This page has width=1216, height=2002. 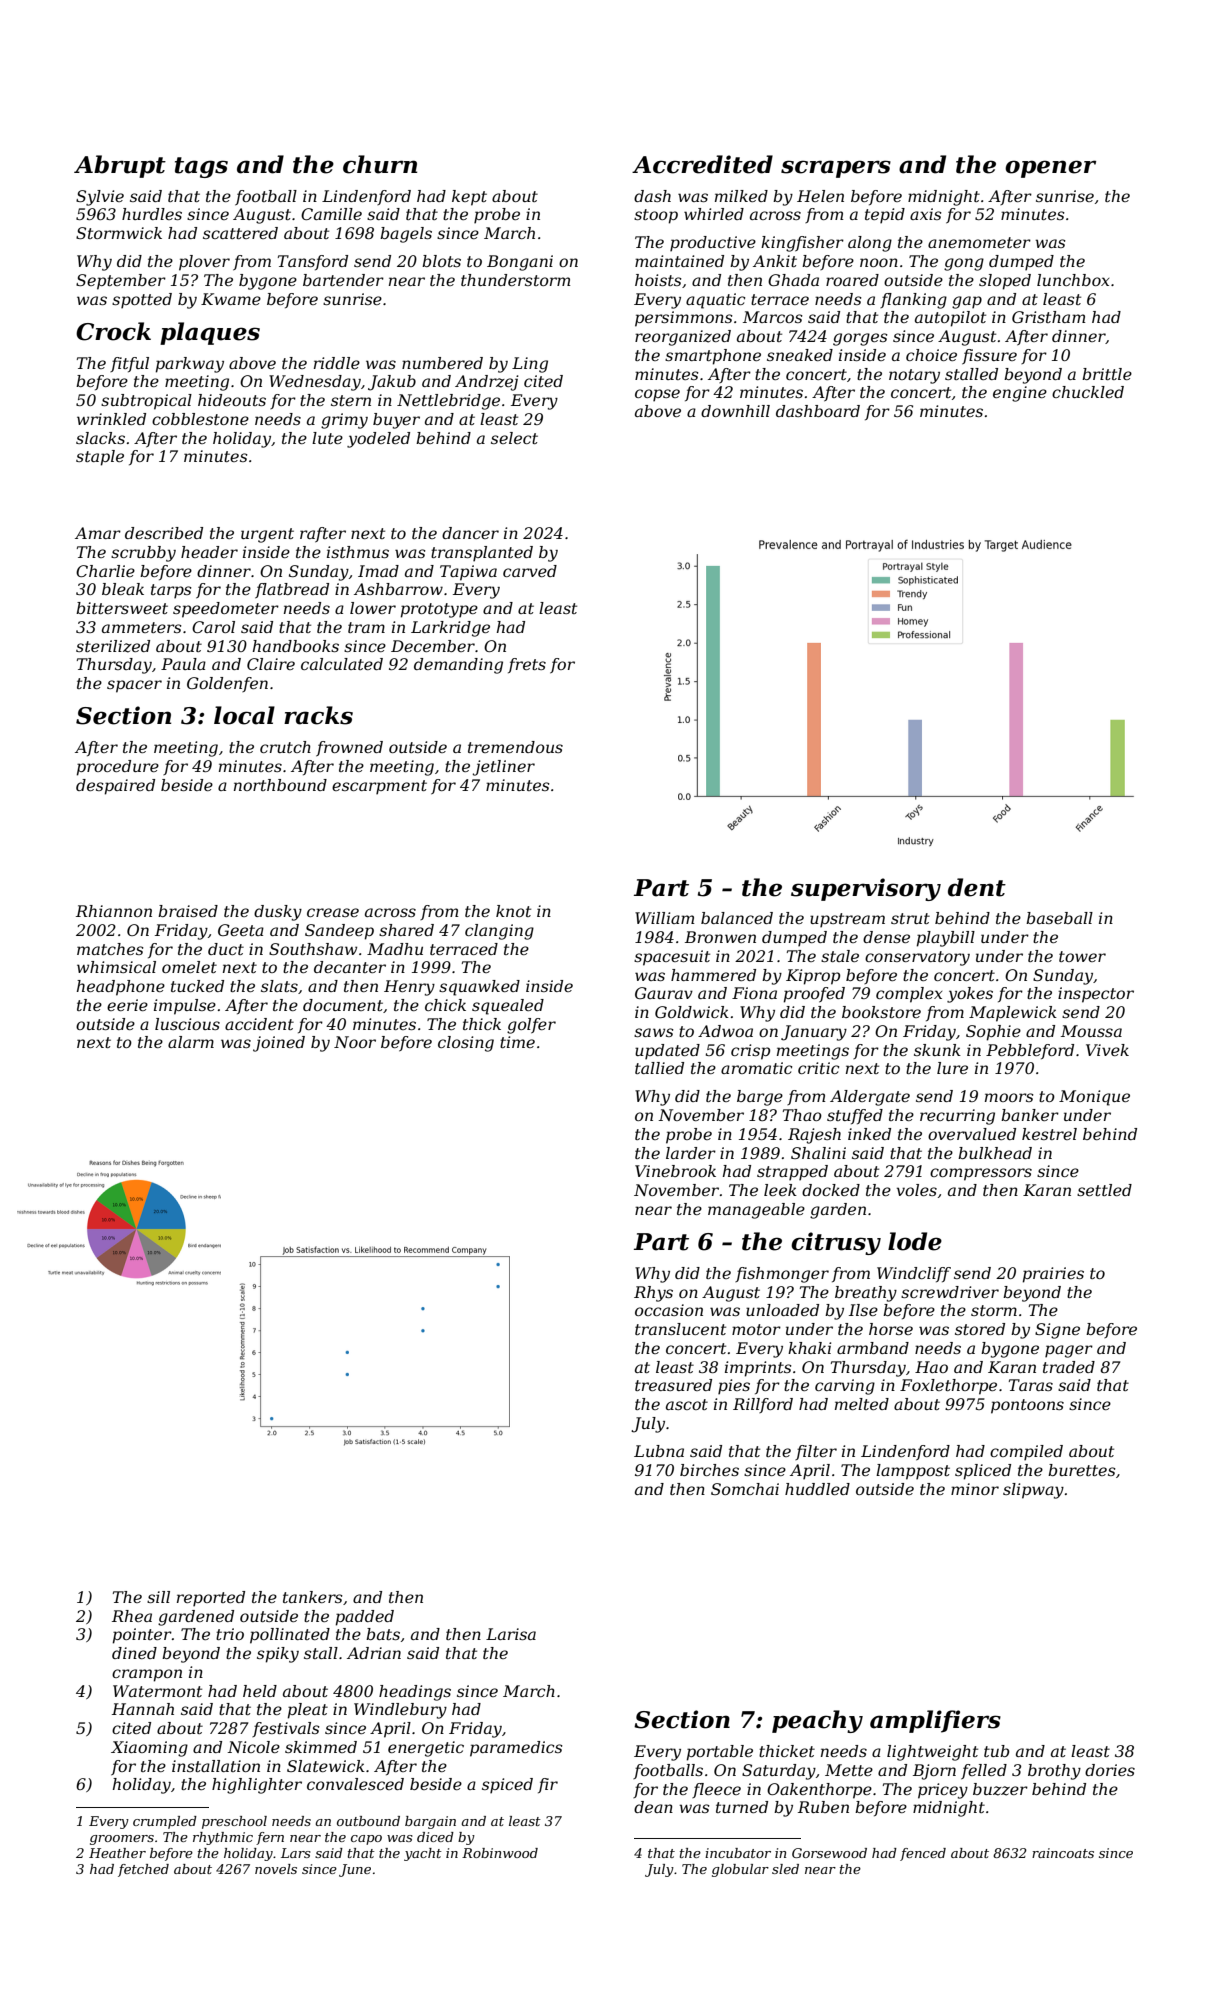 I want to click on Robinwood, so click(x=500, y=1853).
